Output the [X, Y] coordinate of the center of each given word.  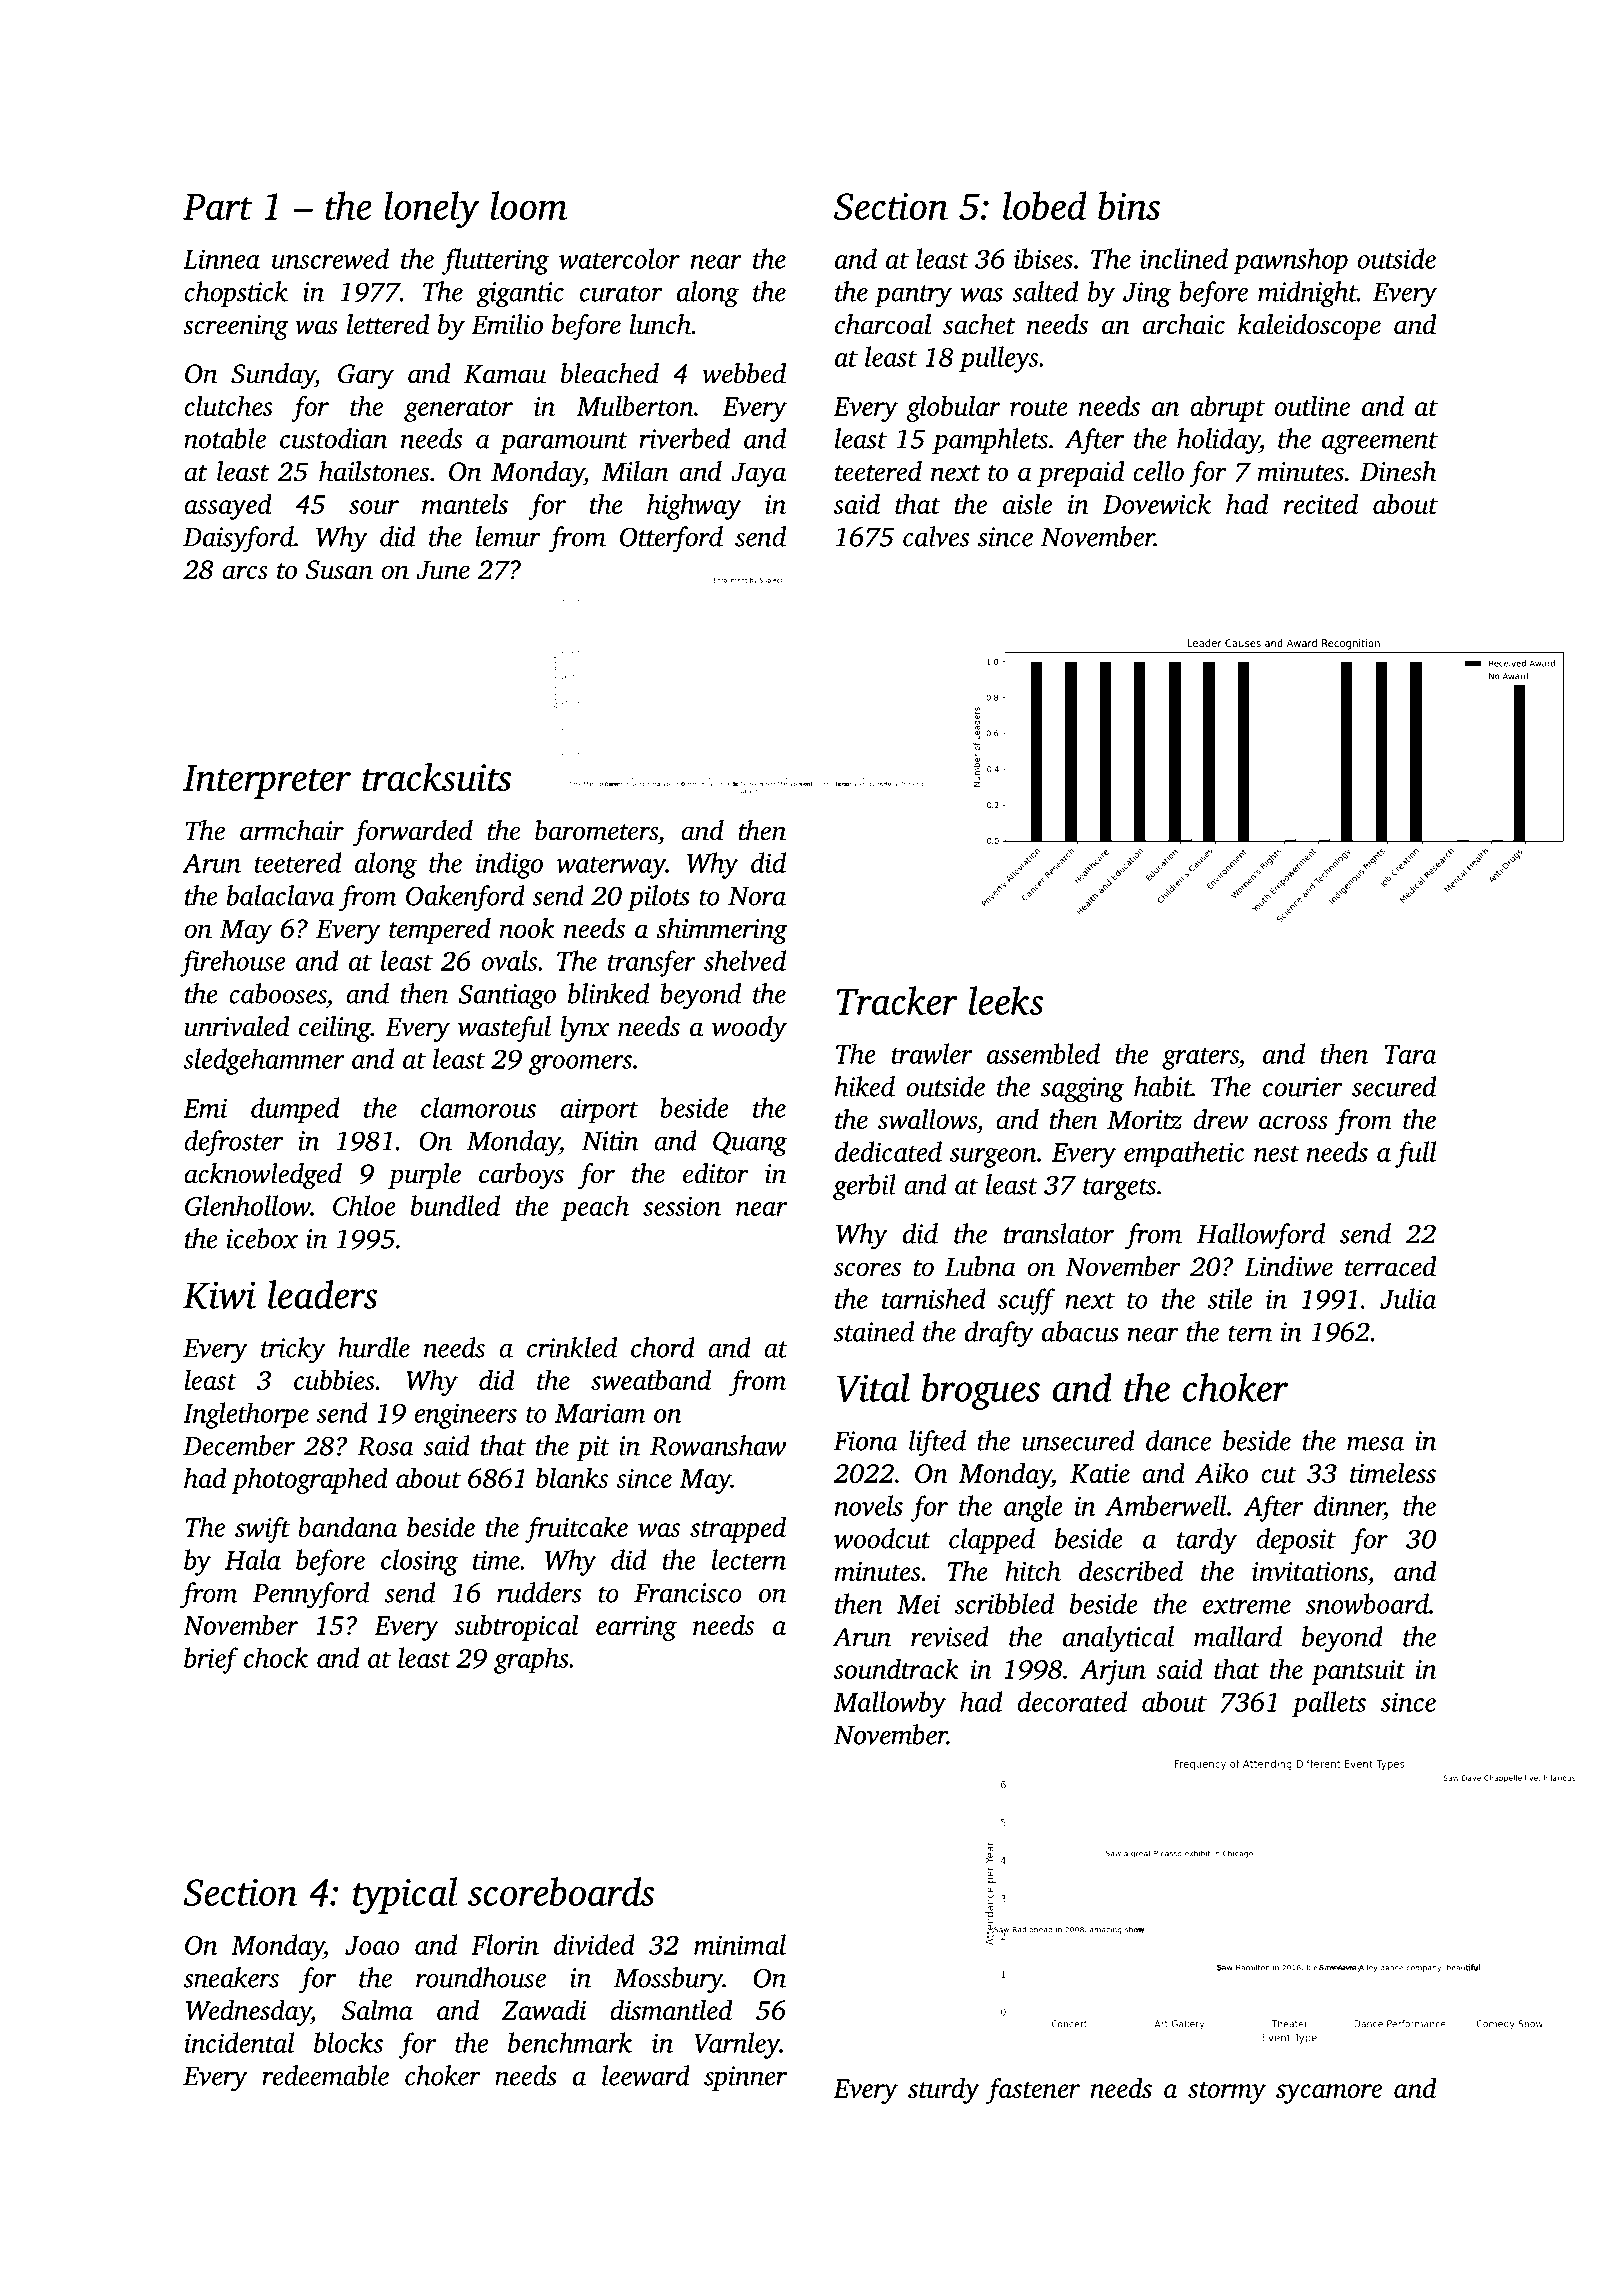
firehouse [232, 963]
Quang [750, 1144]
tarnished [934, 1298]
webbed [744, 373]
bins [1129, 205]
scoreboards [561, 1891]
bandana [347, 1526]
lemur [508, 536]
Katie [1100, 1473]
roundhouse [481, 1977]
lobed [1045, 205]
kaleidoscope [1309, 327]
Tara [1410, 1054]
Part [218, 207]
